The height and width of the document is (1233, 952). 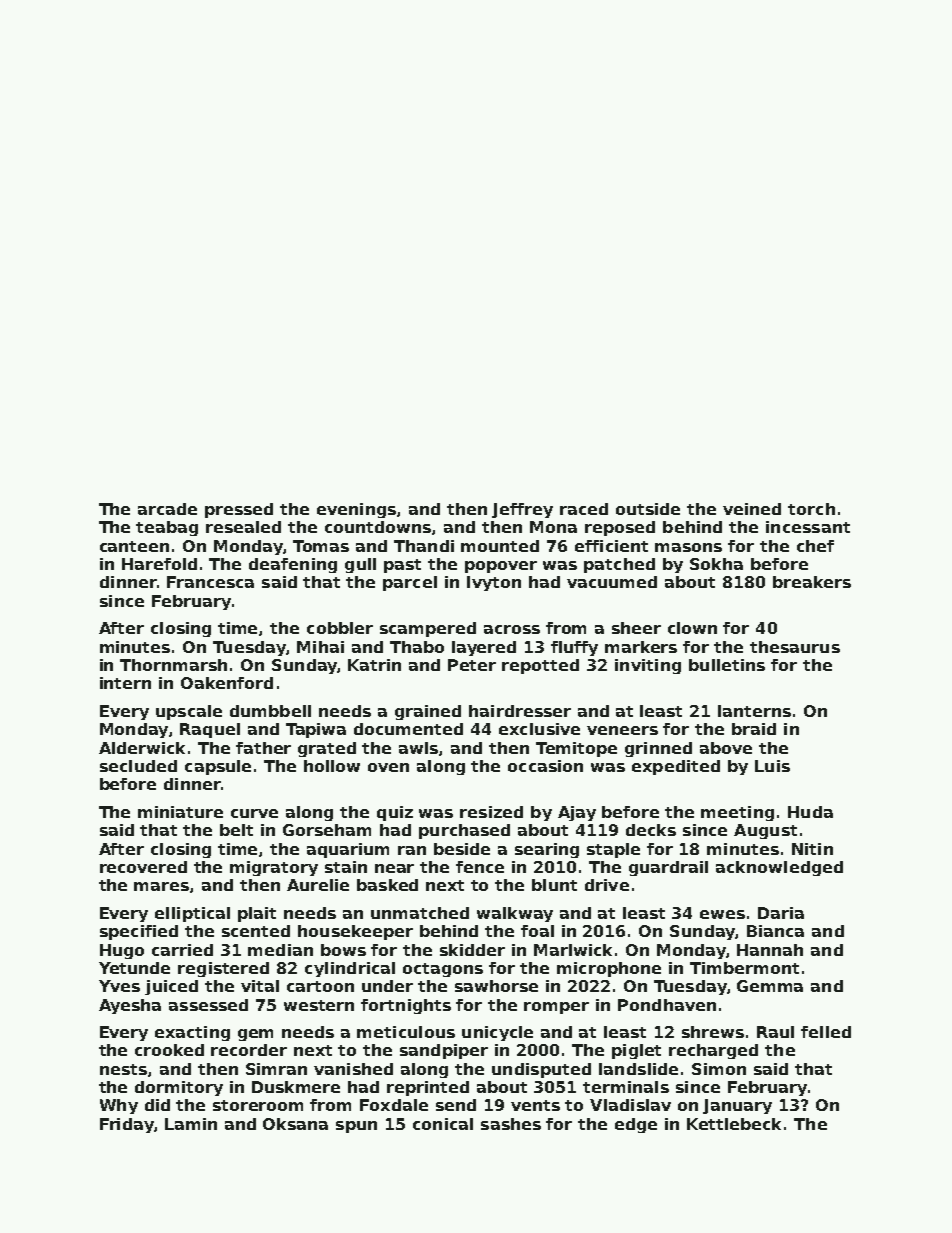 I want to click on Daria, so click(x=781, y=913).
